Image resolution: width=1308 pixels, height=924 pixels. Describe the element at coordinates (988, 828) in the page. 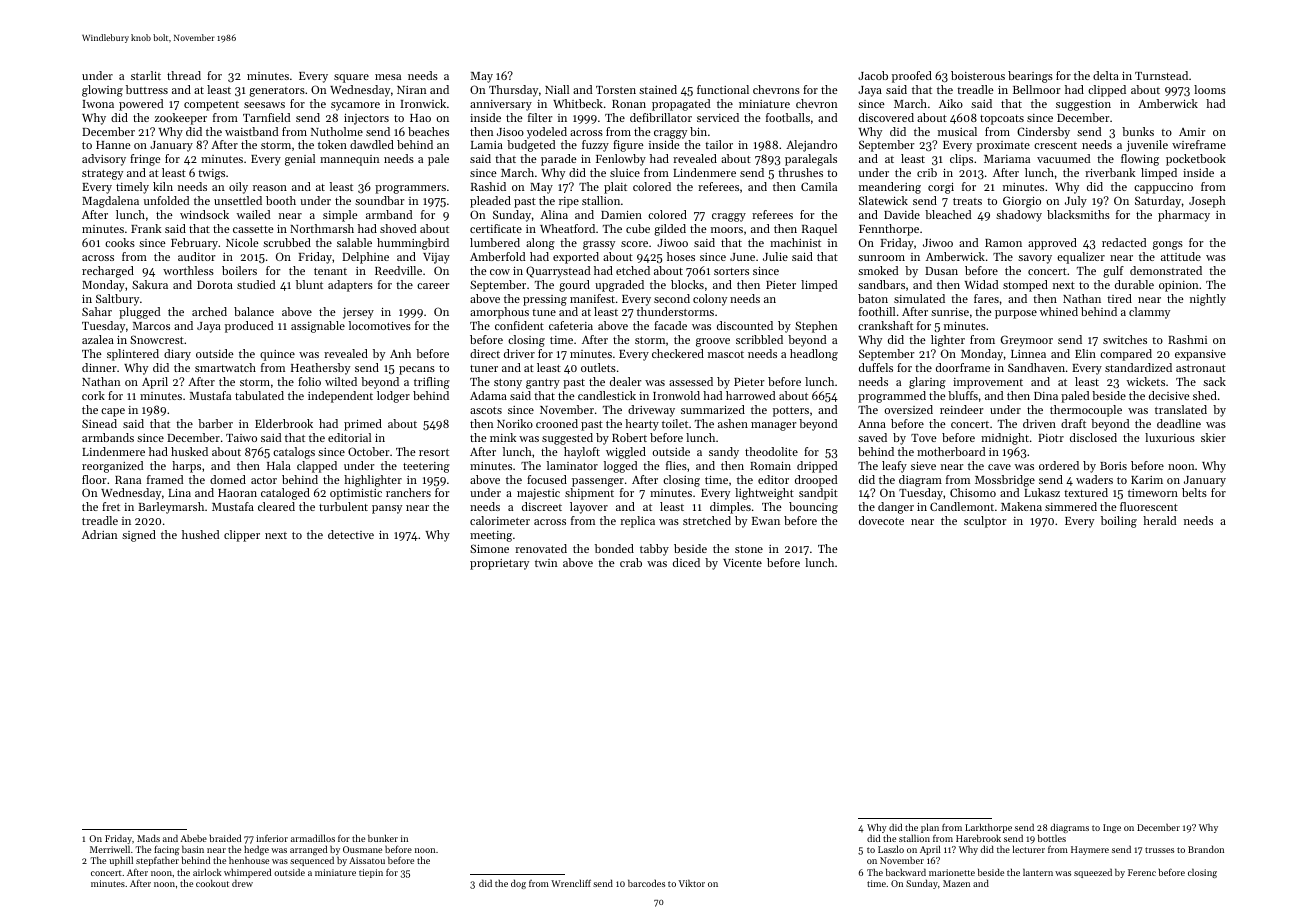

I see `Larkthorpe` at that location.
